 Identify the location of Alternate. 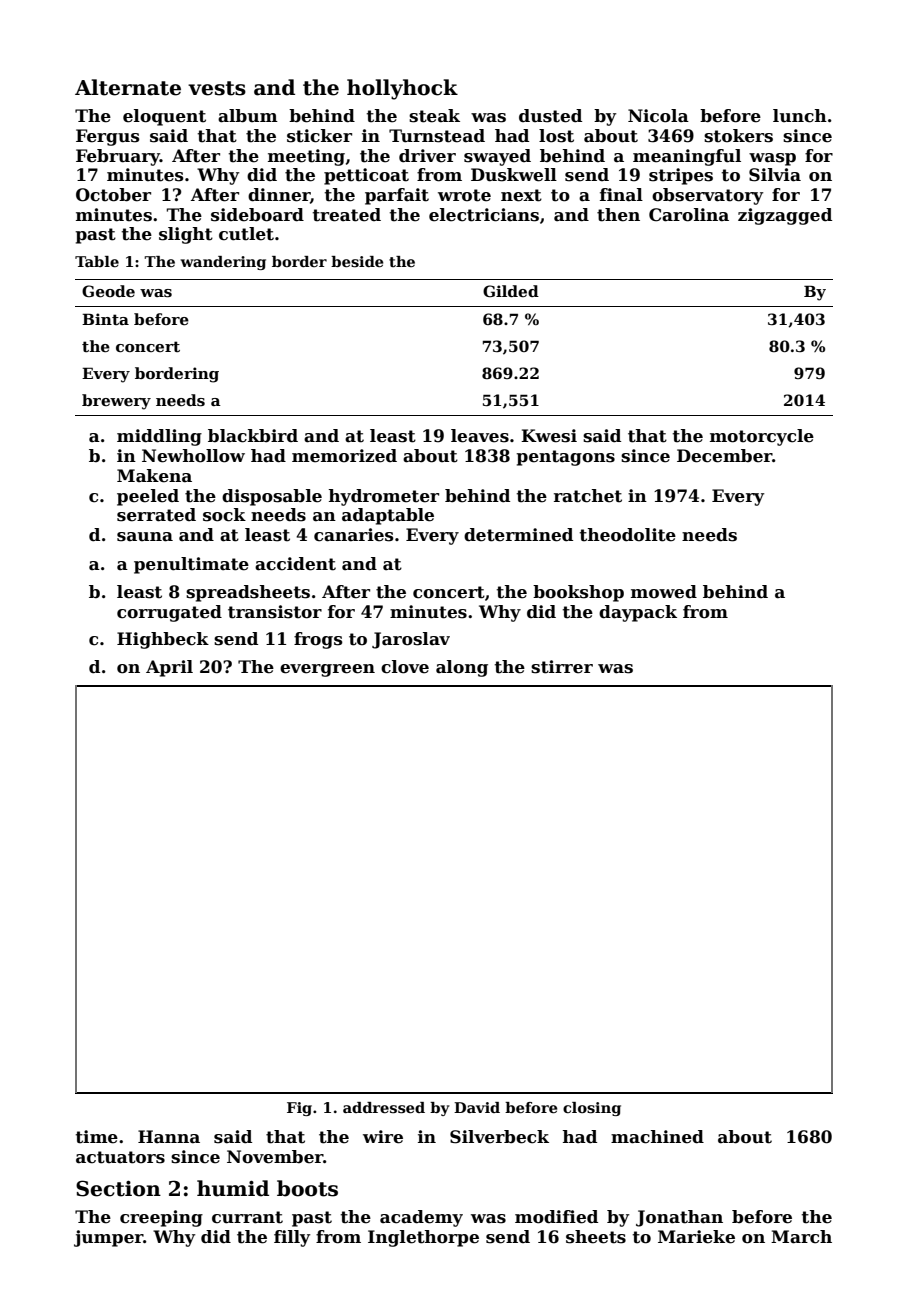
(128, 87).
